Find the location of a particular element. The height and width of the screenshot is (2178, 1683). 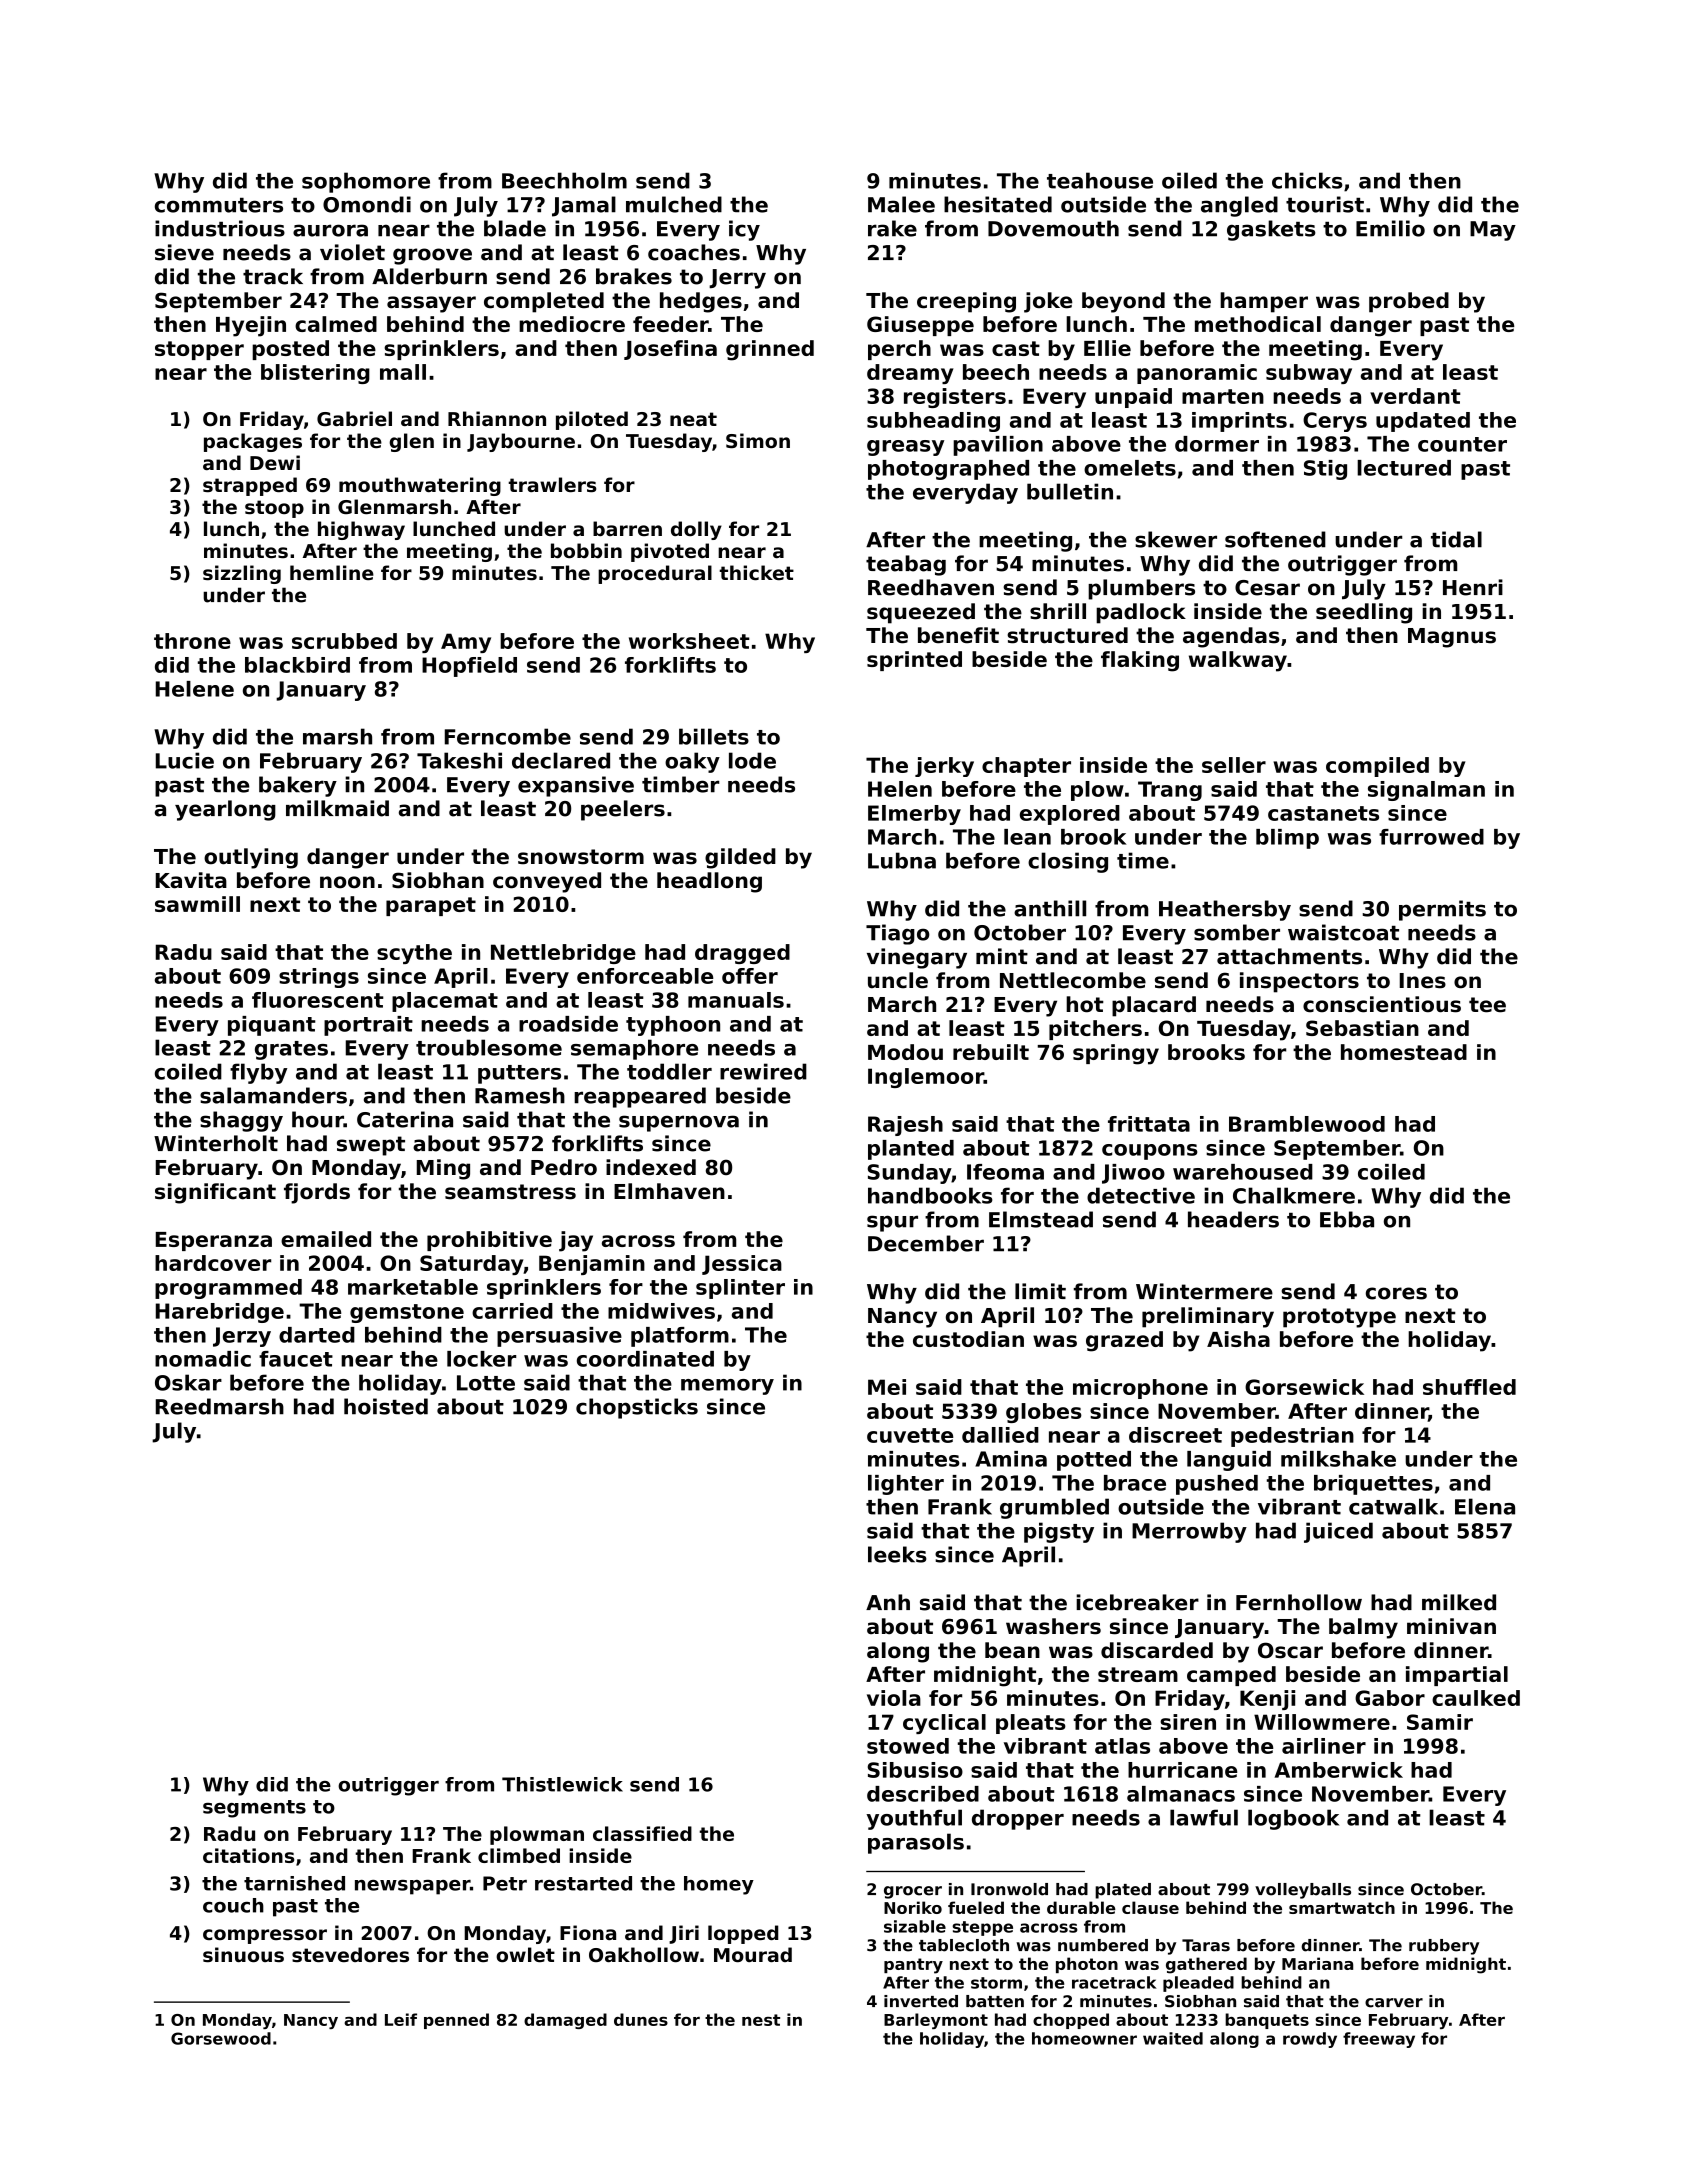

Jessica is located at coordinates (742, 1265).
